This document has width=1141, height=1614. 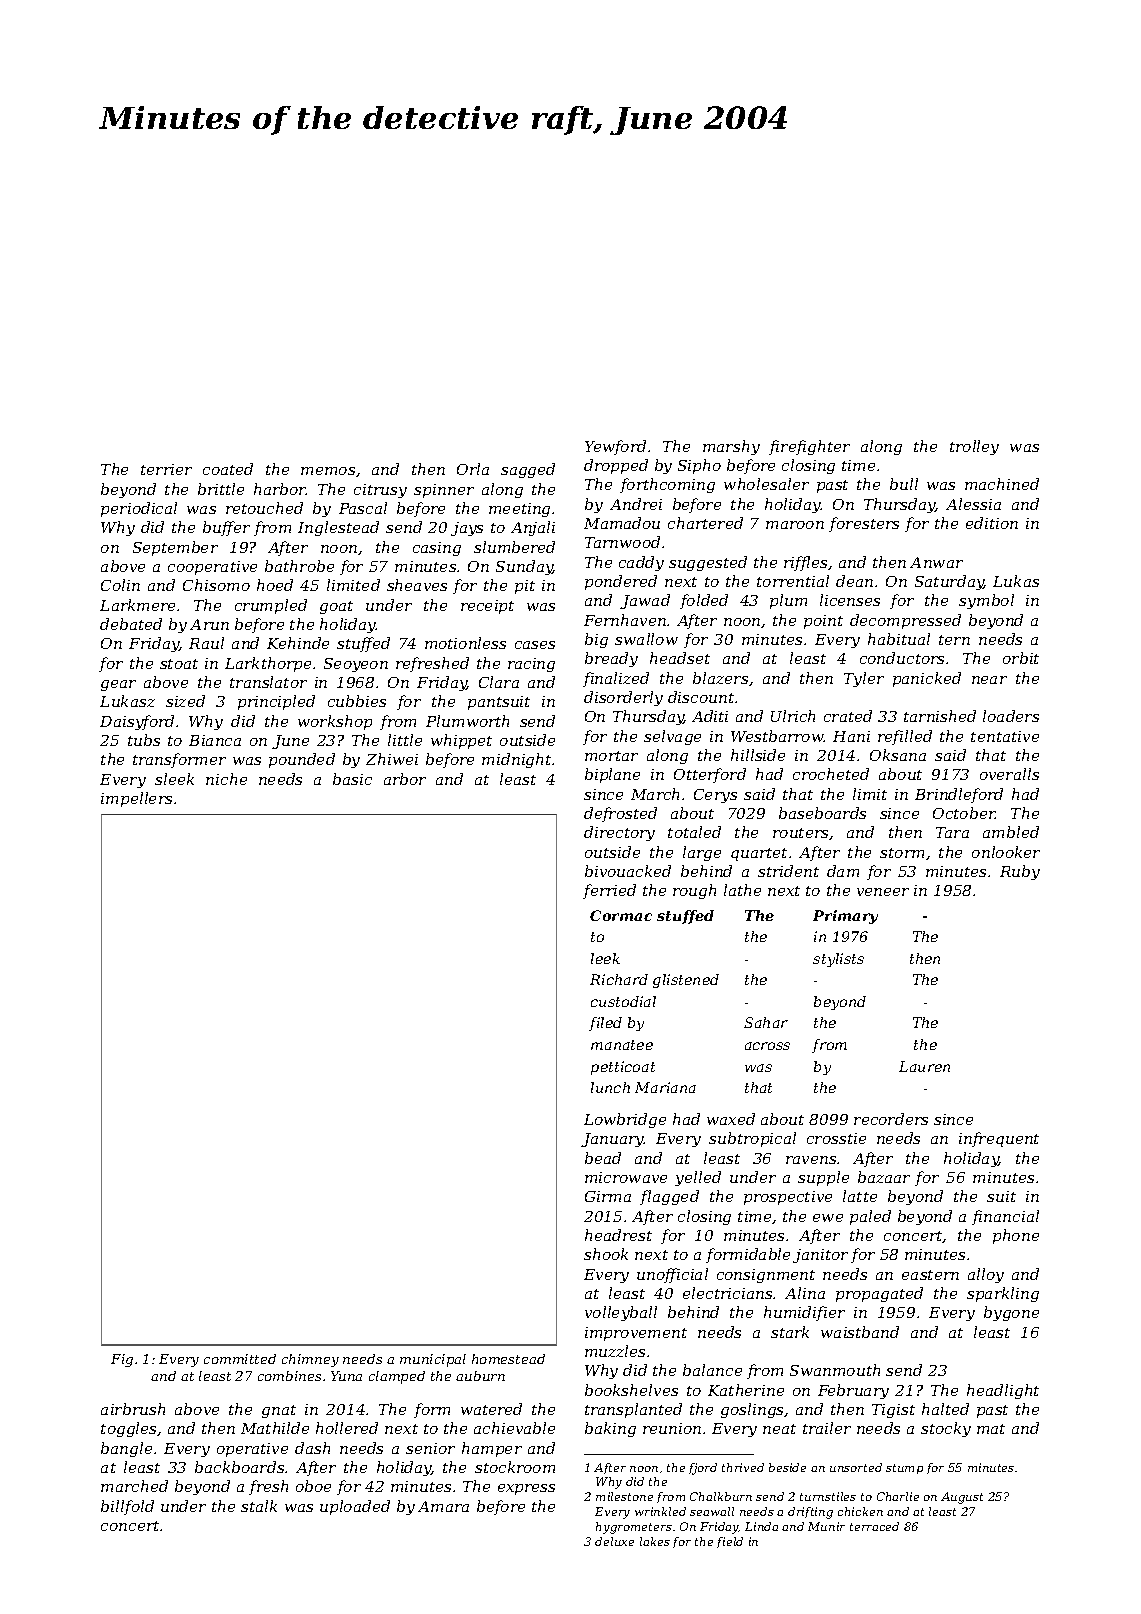 I want to click on milestone, so click(x=624, y=1496).
